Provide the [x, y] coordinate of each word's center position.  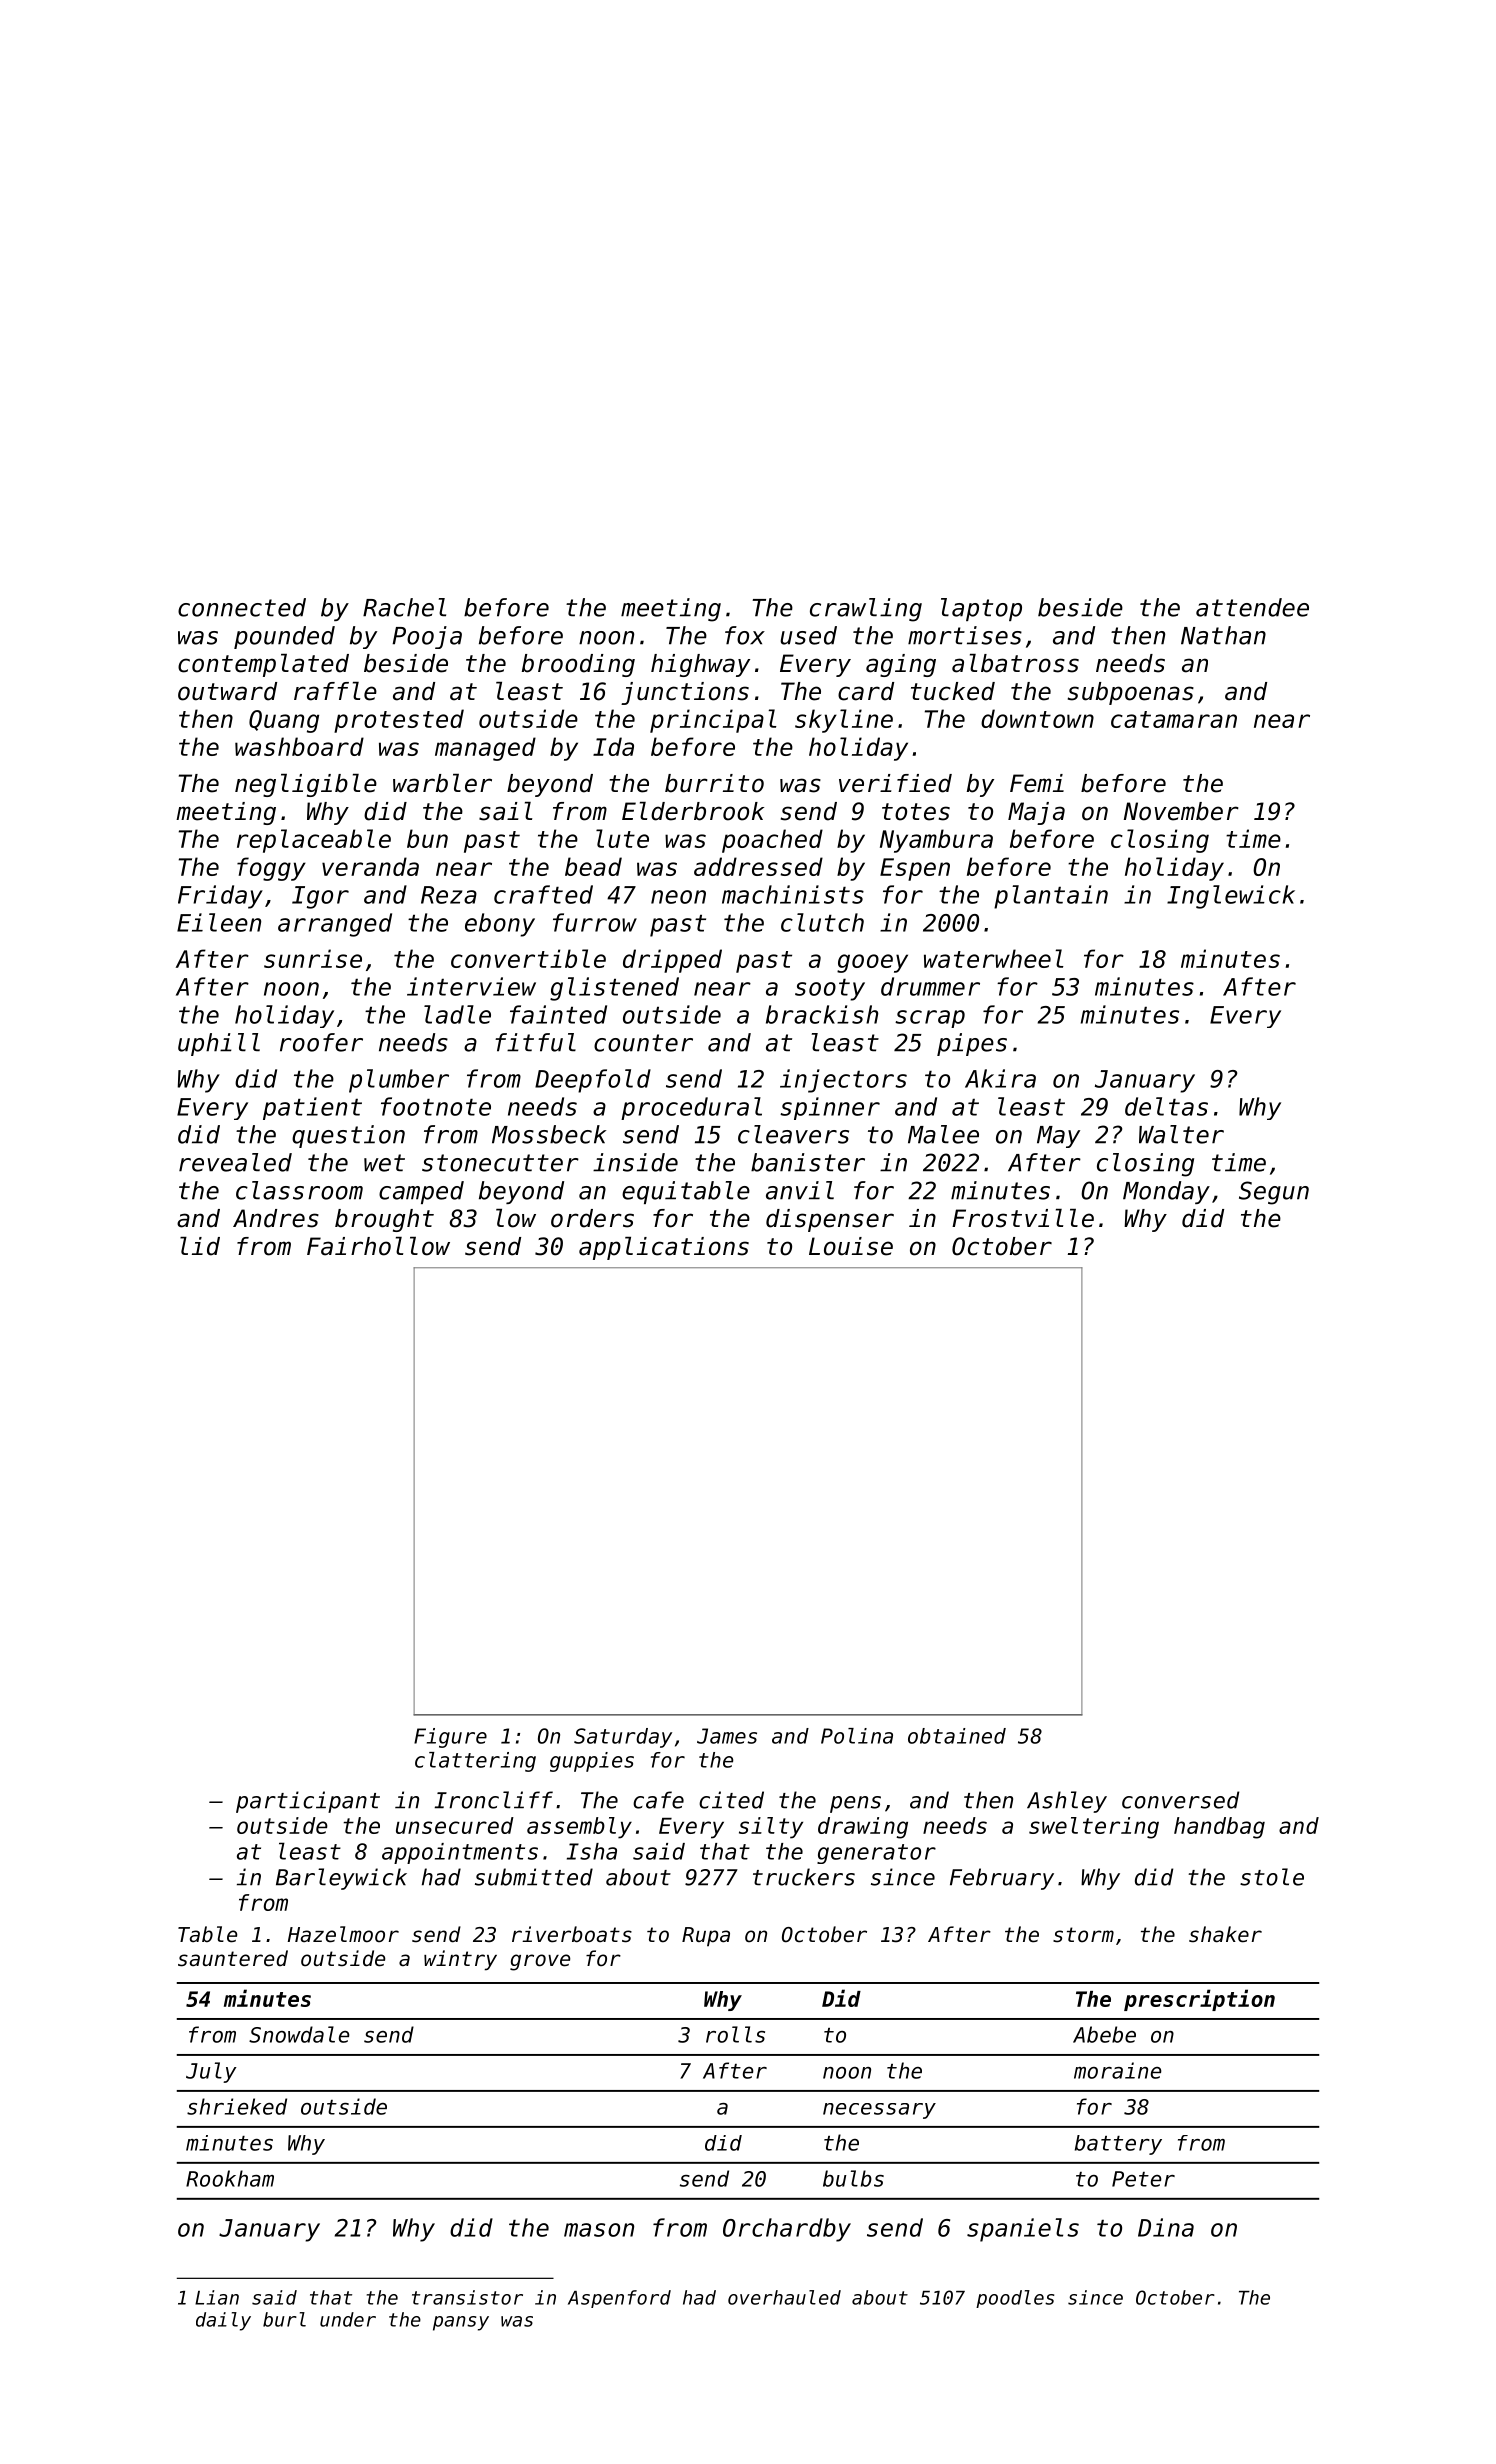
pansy [461, 2323]
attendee [1252, 607]
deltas [1166, 1106]
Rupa [706, 1937]
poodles [1015, 2299]
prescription [1199, 2000]
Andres [276, 1218]
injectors [843, 1081]
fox [745, 635]
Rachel [404, 607]
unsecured [455, 1825]
